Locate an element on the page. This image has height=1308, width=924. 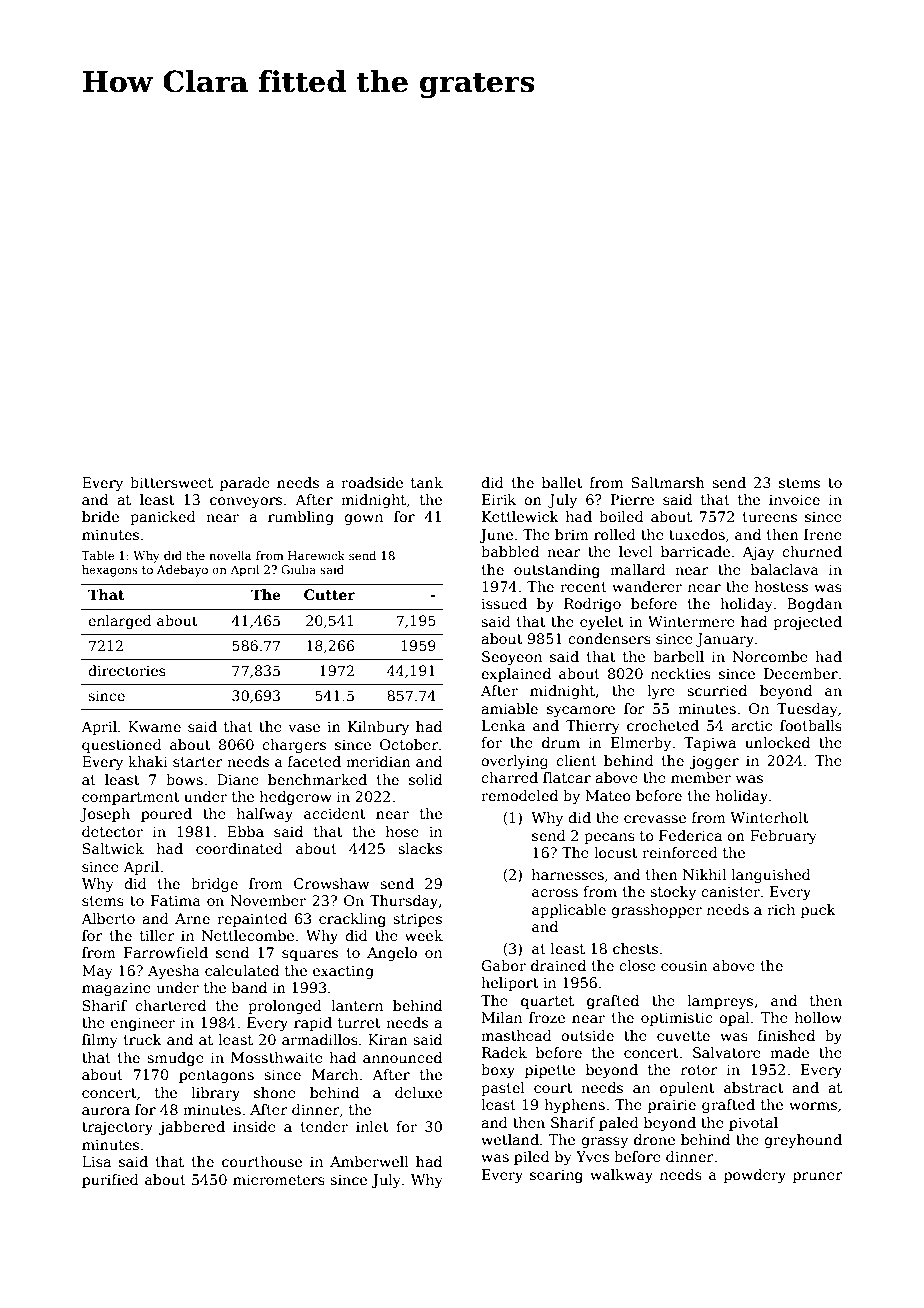
applicable is located at coordinates (569, 911).
